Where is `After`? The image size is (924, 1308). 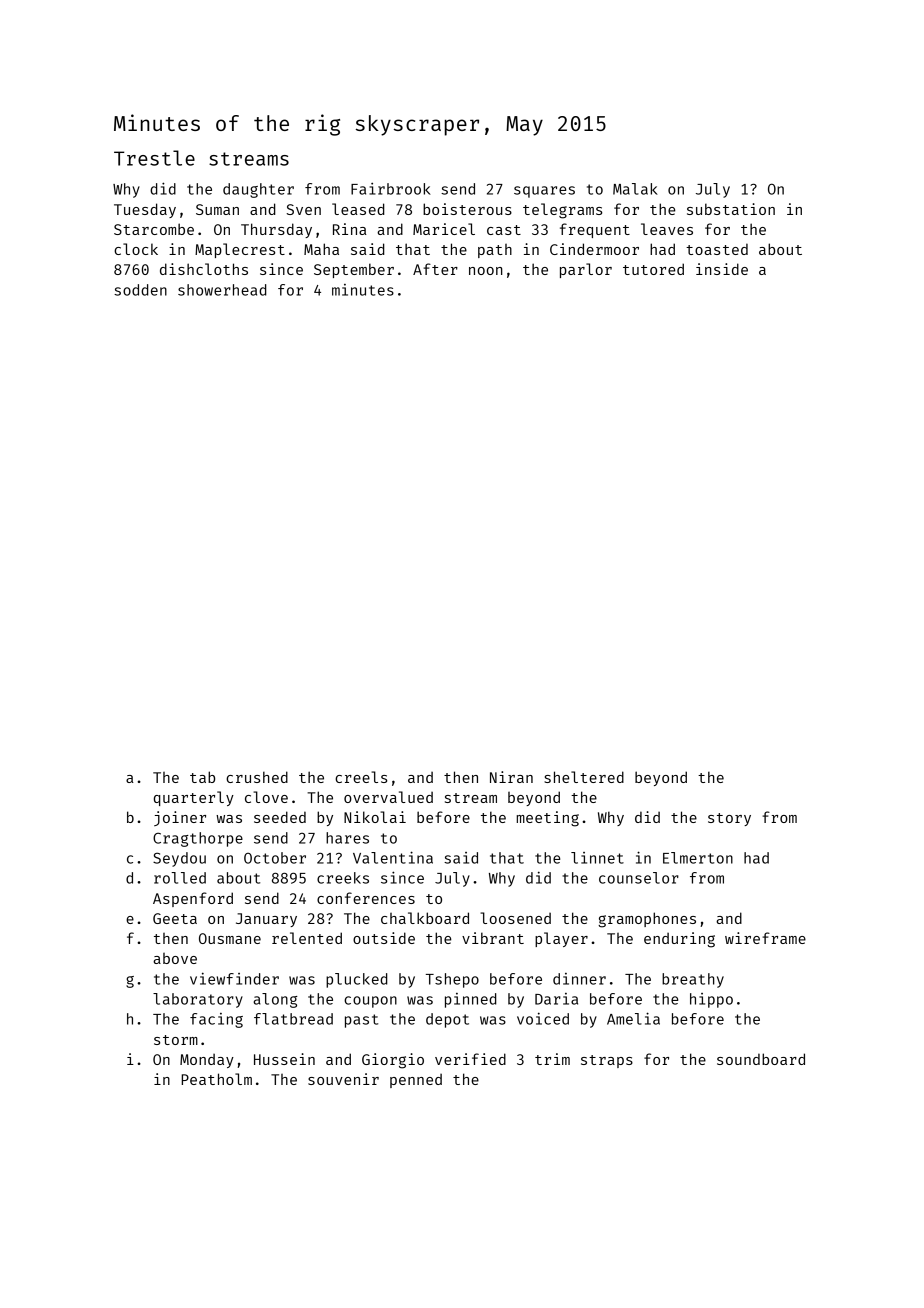 After is located at coordinates (435, 269).
